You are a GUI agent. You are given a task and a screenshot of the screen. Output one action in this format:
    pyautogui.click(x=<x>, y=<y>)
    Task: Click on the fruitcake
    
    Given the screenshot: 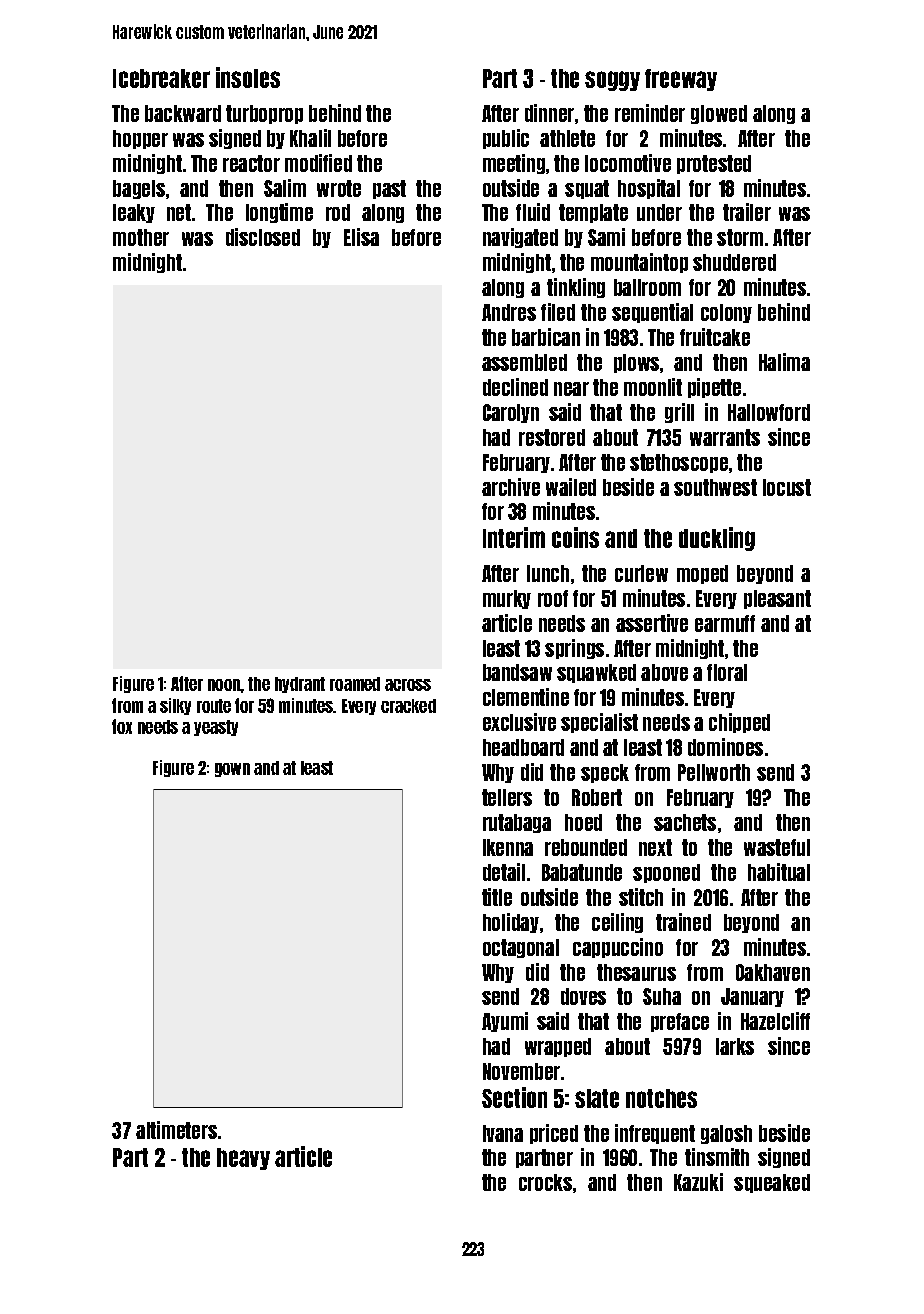 What is the action you would take?
    pyautogui.click(x=715, y=337)
